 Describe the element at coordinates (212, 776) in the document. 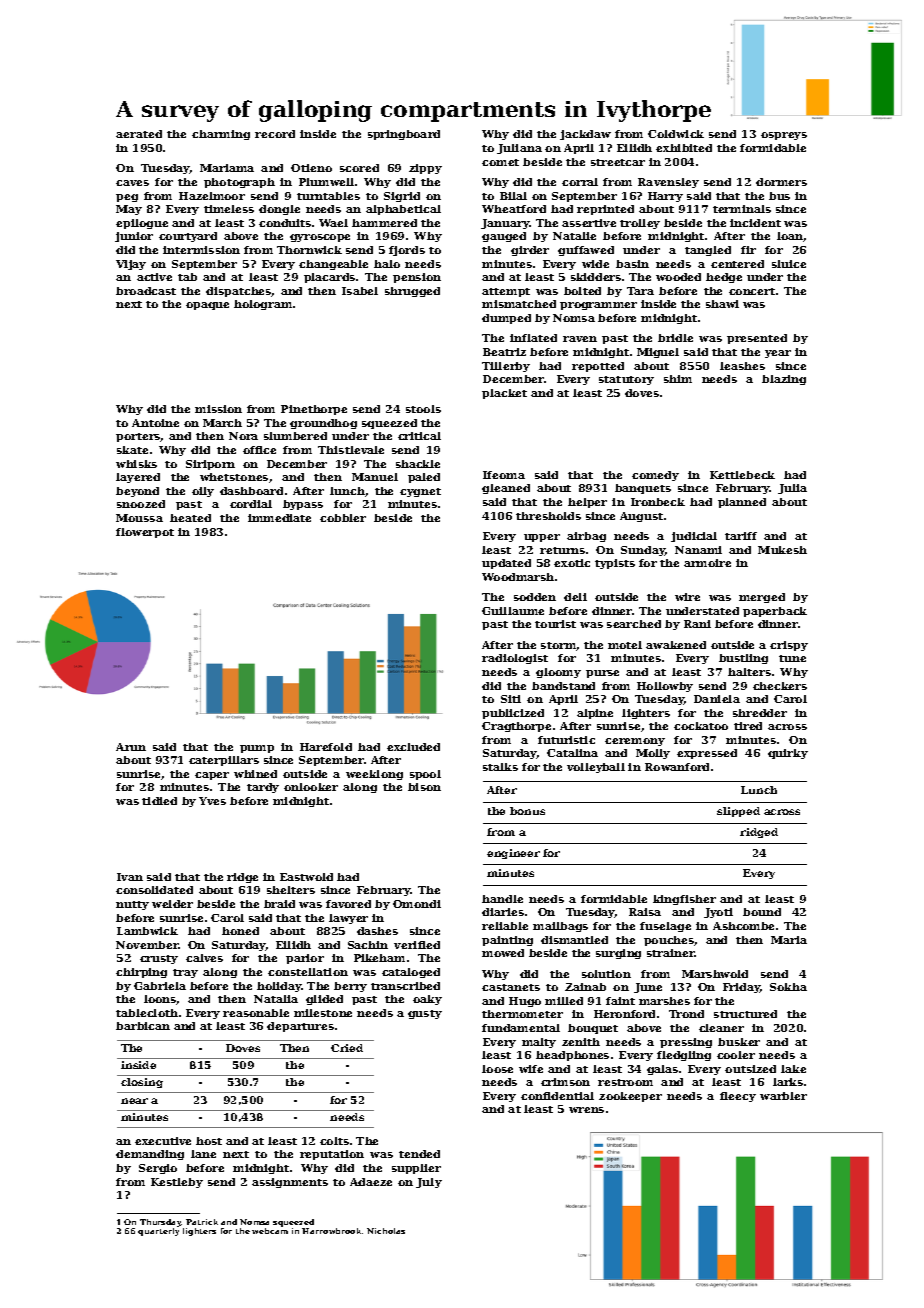

I see `caper` at that location.
